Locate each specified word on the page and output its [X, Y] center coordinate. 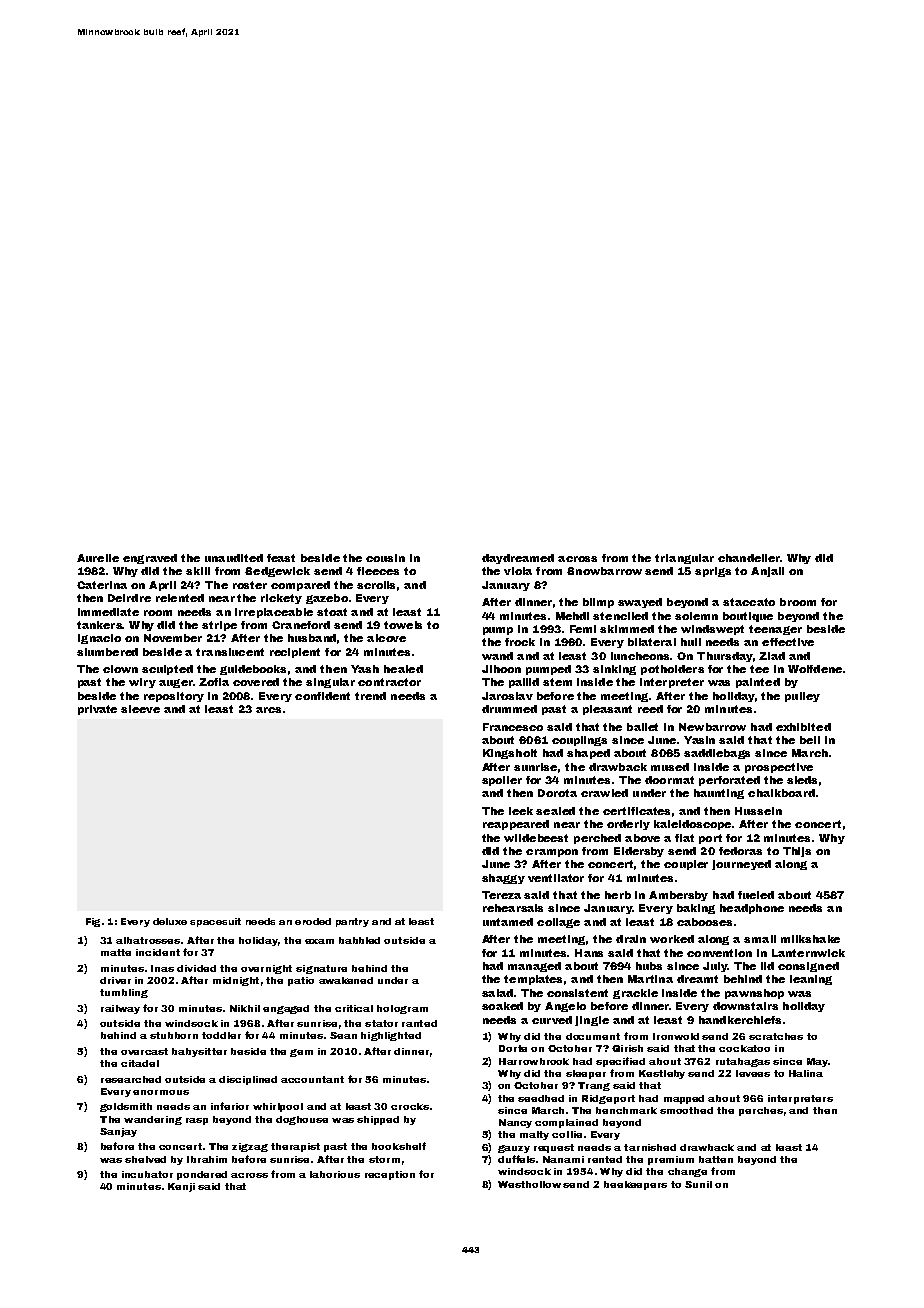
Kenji [181, 1187]
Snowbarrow [604, 571]
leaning [811, 980]
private [97, 710]
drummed [509, 709]
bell [810, 740]
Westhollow [529, 1184]
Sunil [698, 1184]
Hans [589, 953]
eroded [313, 921]
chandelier [749, 558]
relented [180, 598]
